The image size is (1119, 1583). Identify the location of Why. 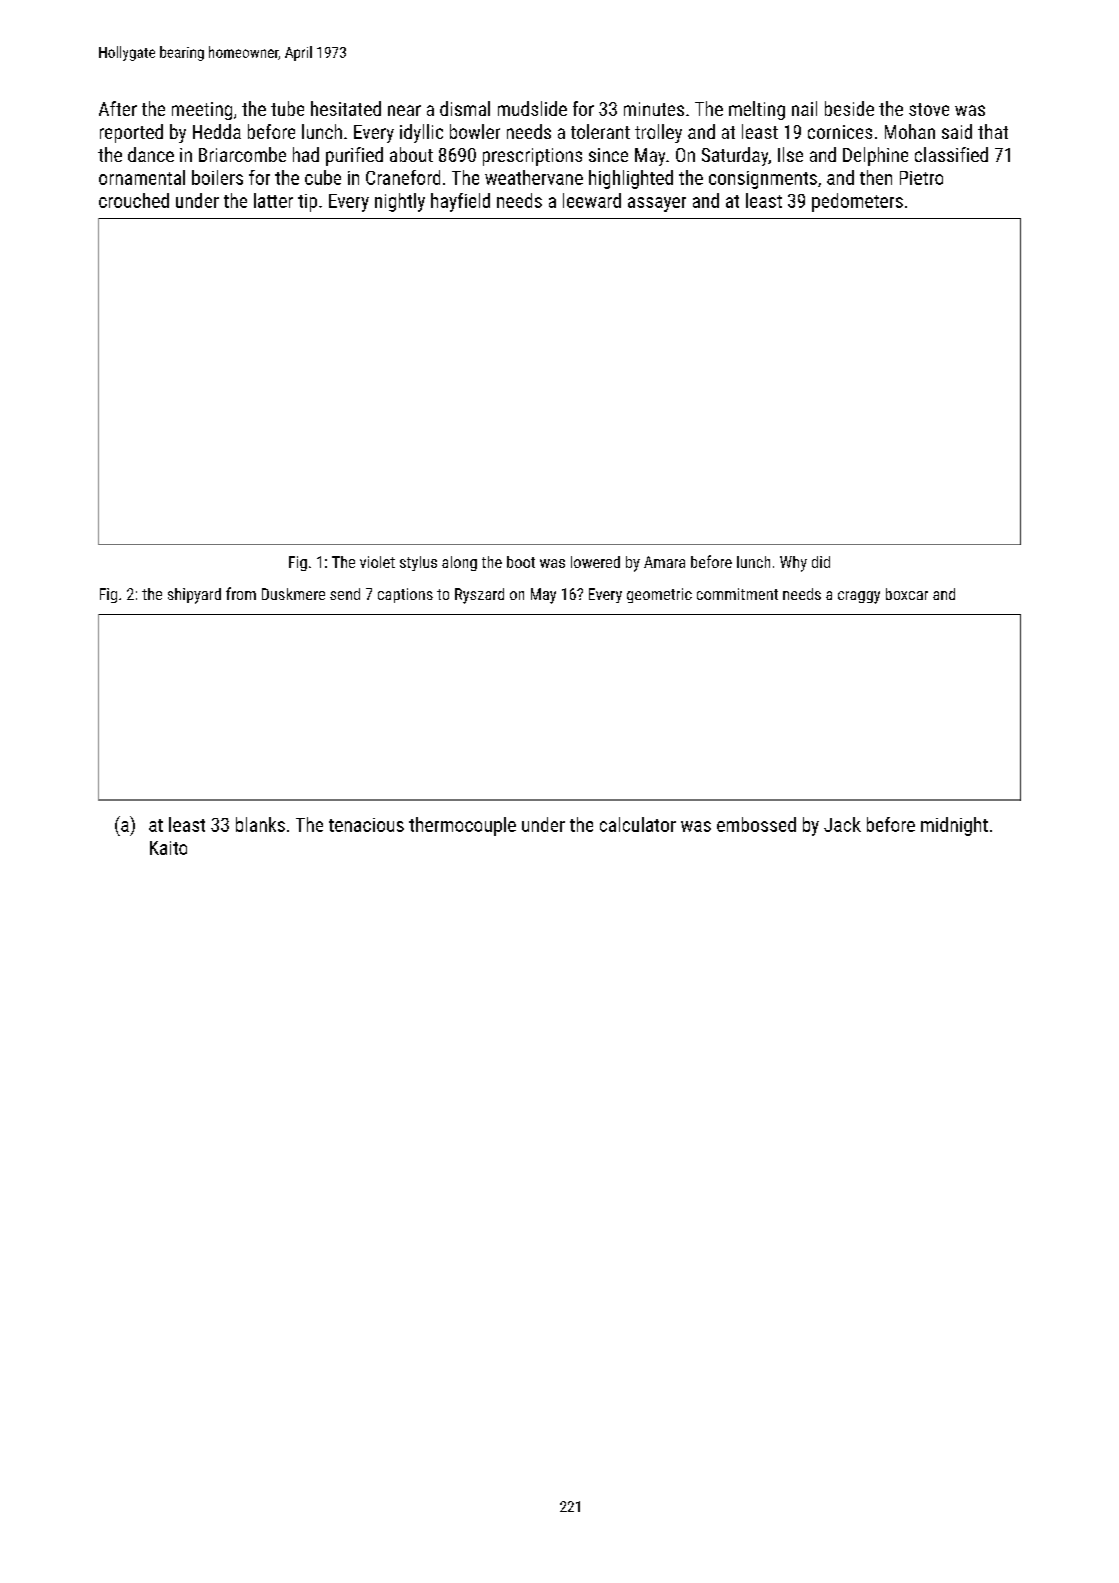
(793, 564).
